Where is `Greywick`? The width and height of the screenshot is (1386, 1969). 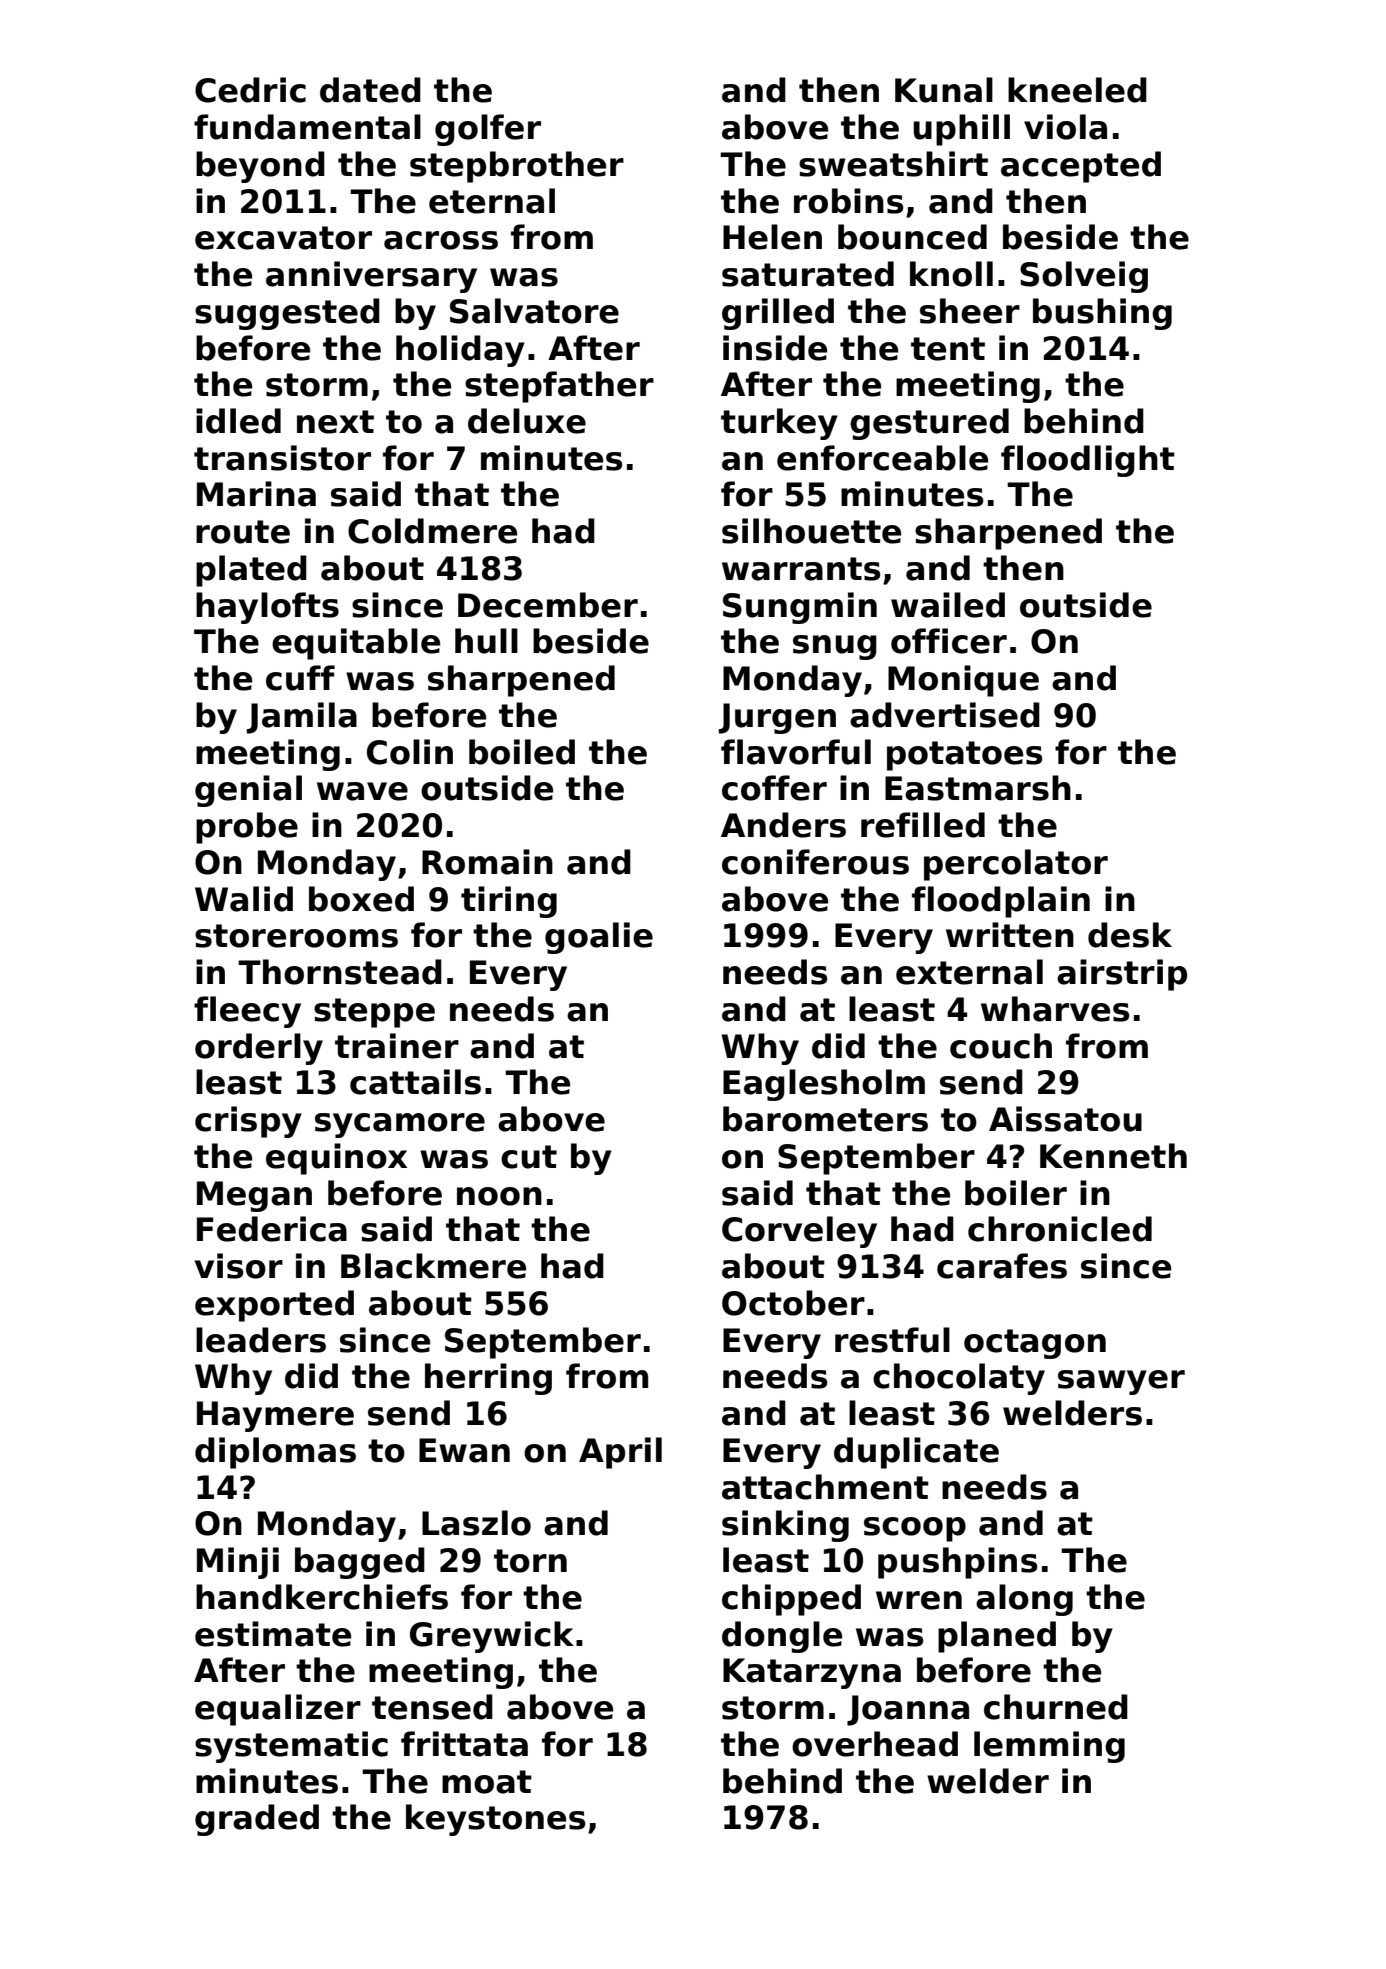
Greywick is located at coordinates (492, 1637).
